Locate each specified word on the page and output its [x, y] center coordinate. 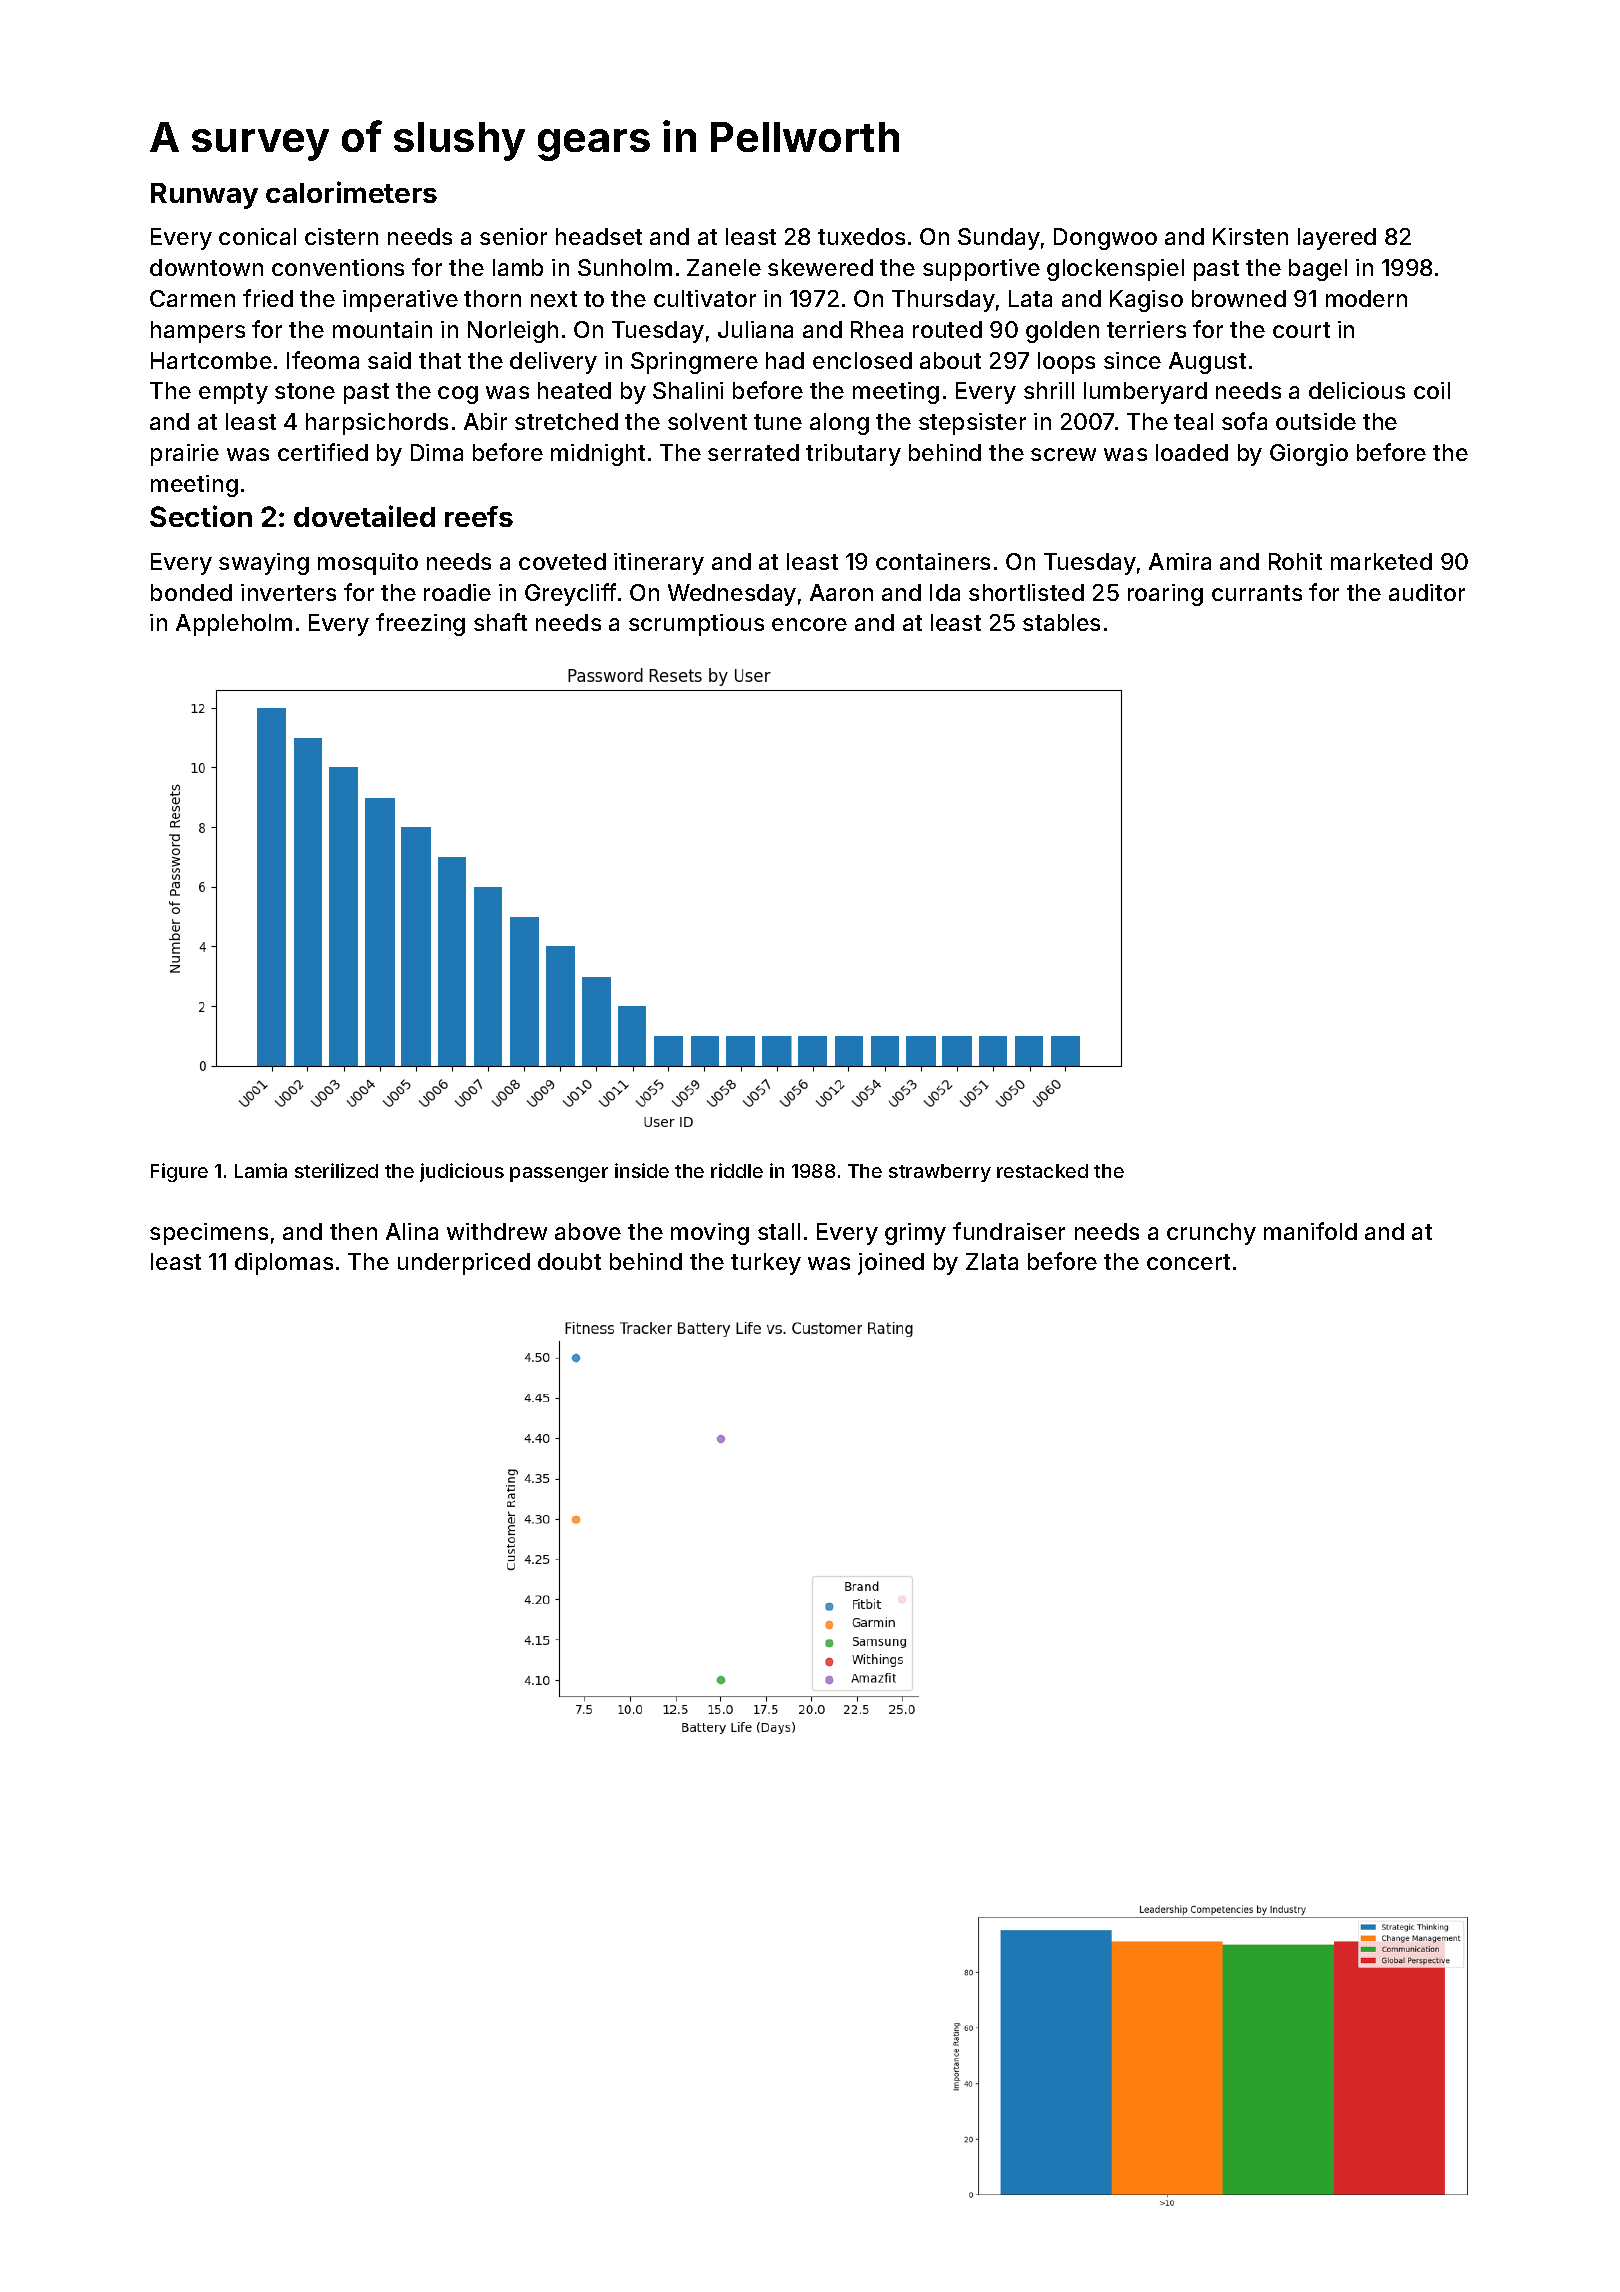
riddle [737, 1170]
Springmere [694, 363]
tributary [853, 455]
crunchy [1211, 1234]
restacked [1042, 1171]
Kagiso [1146, 301]
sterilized [336, 1170]
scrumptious [696, 625]
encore [809, 624]
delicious [1357, 390]
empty [233, 393]
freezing [420, 624]
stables [1061, 622]
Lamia [261, 1170]
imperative [400, 301]
